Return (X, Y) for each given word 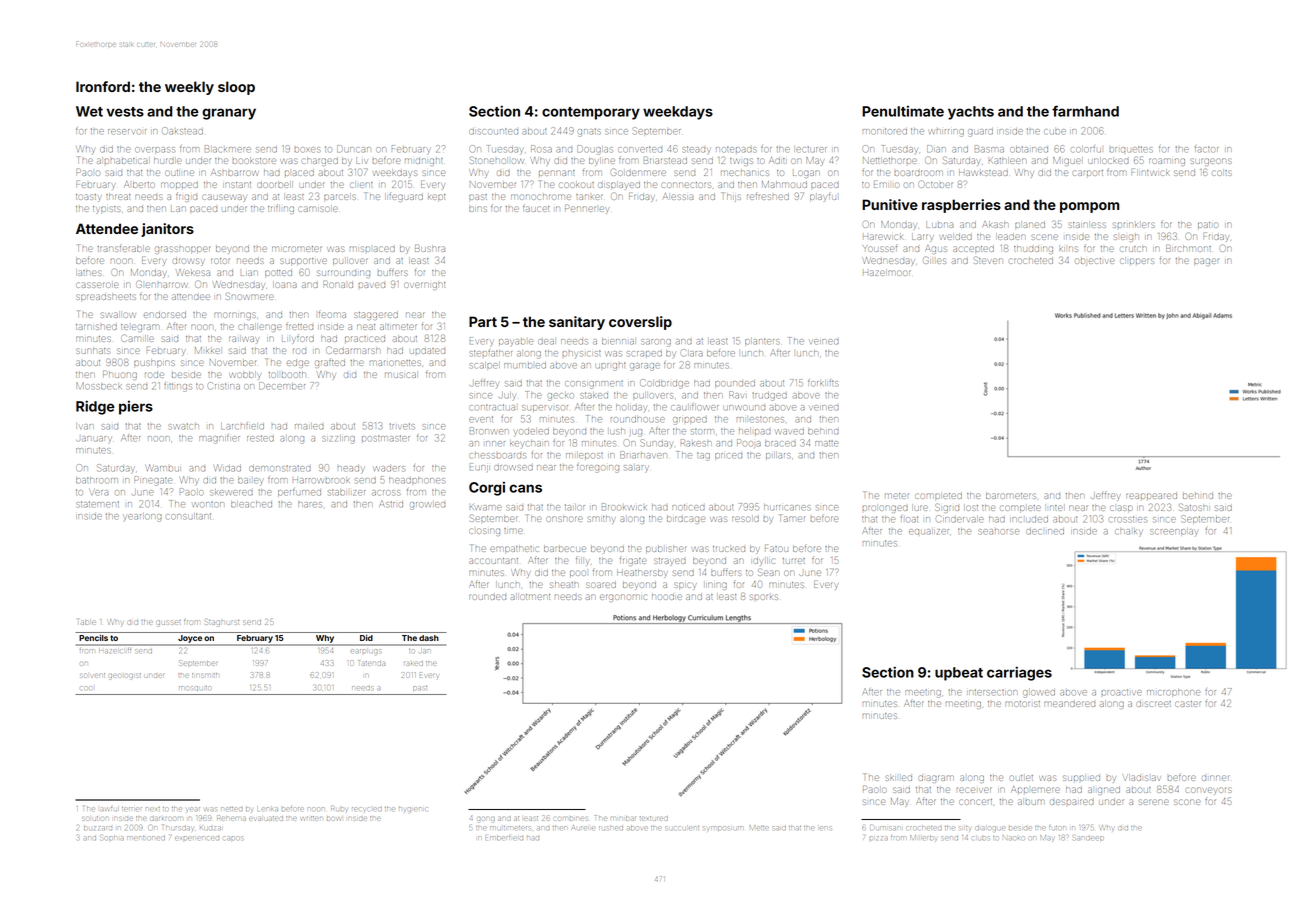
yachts (971, 113)
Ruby (339, 809)
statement (97, 504)
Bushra (430, 248)
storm (702, 431)
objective (1095, 262)
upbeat (959, 674)
